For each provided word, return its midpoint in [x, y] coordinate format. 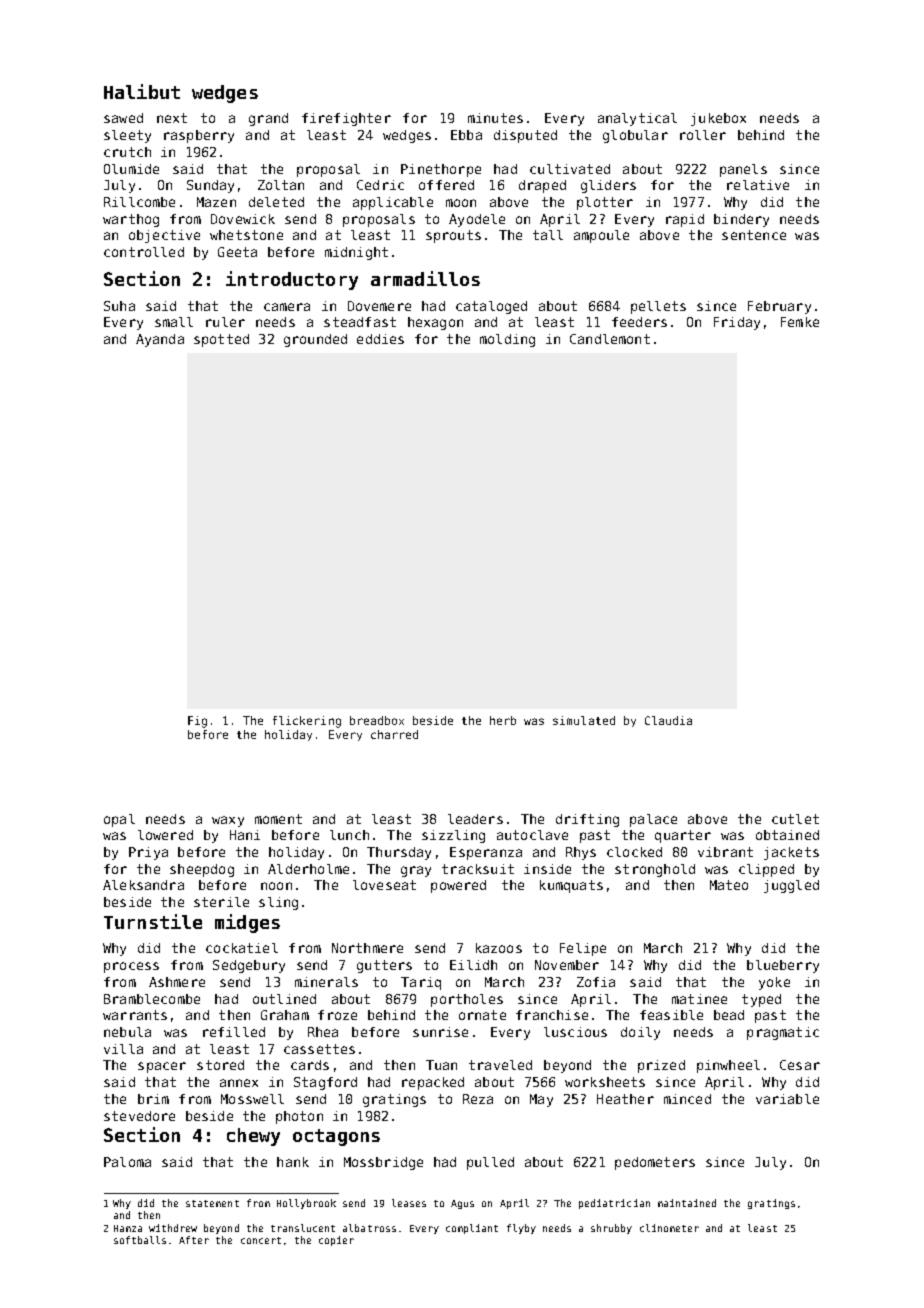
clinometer [669, 1228]
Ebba [466, 135]
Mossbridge [383, 1163]
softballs [140, 1240]
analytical [637, 119]
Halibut [142, 91]
